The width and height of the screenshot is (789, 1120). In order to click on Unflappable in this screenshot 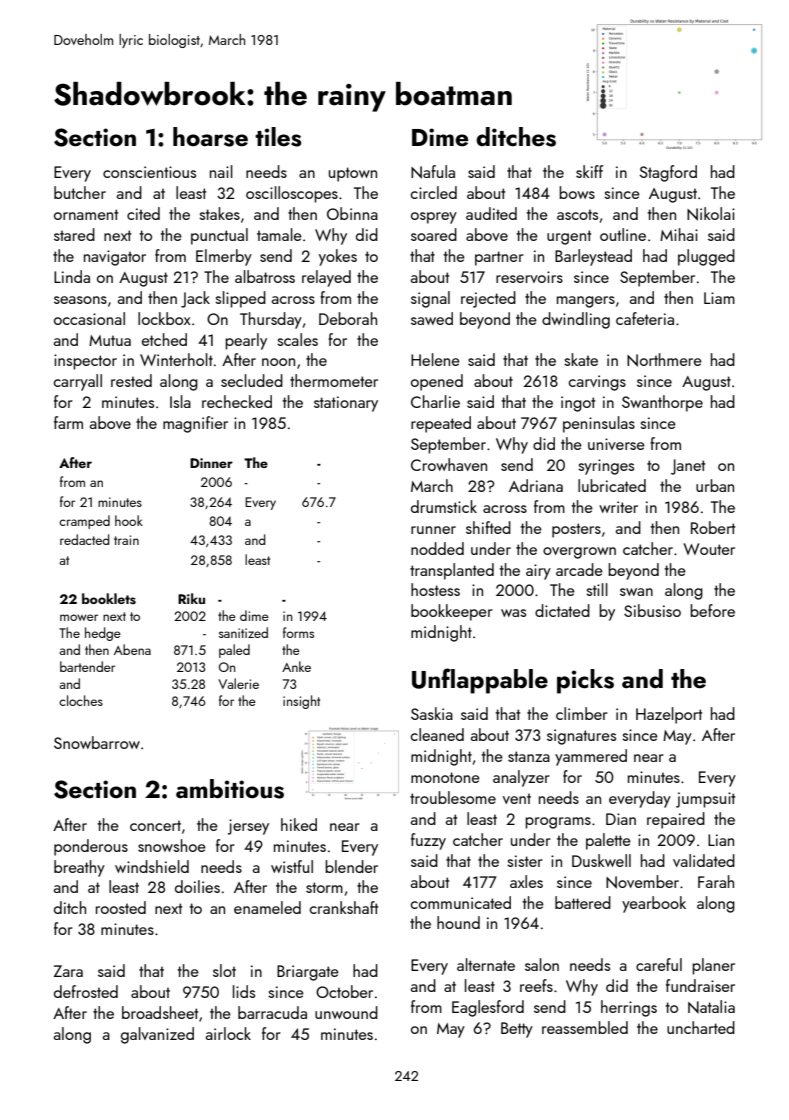, I will do `click(480, 681)`.
